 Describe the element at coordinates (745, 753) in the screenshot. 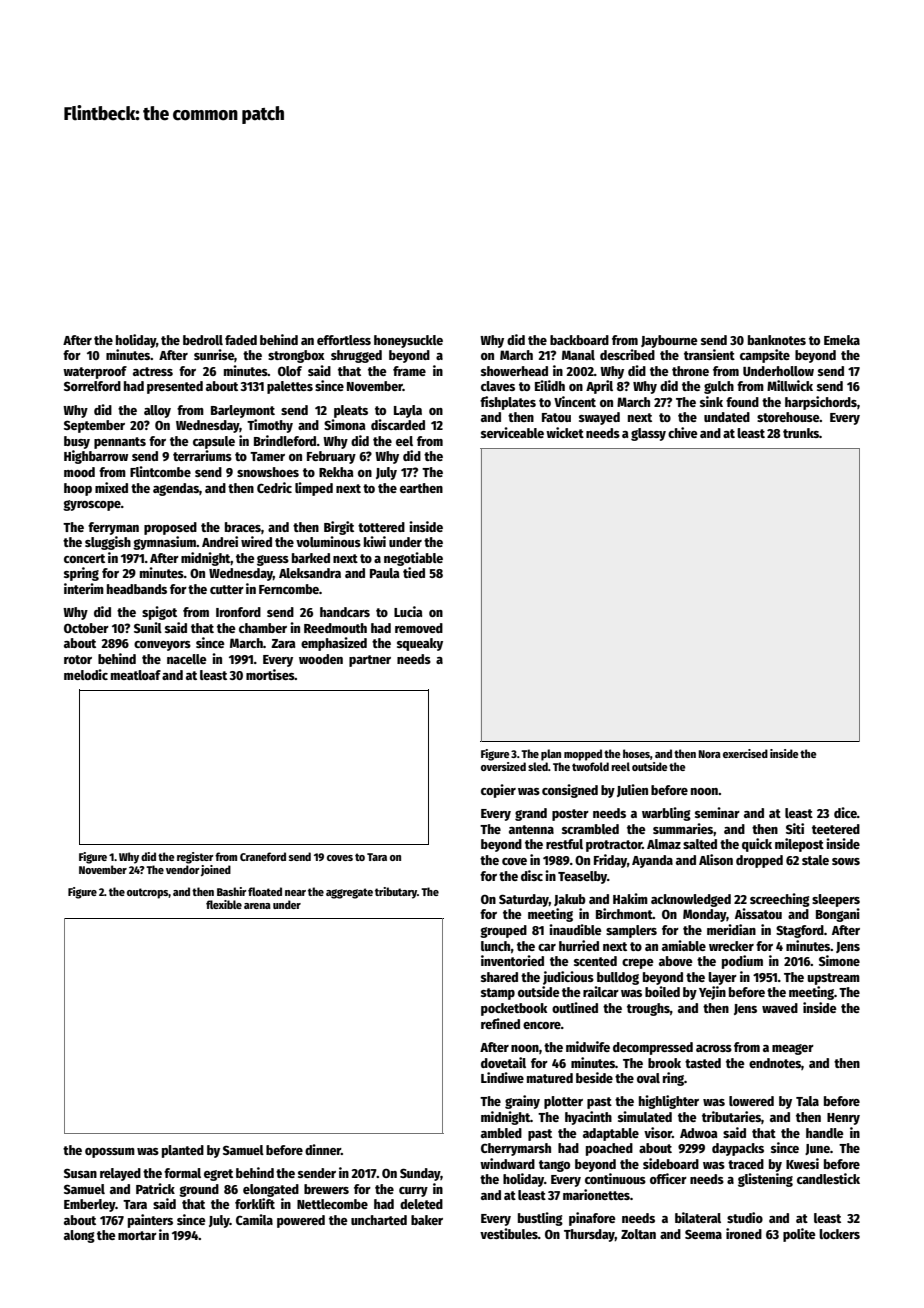

I see `exercised` at that location.
